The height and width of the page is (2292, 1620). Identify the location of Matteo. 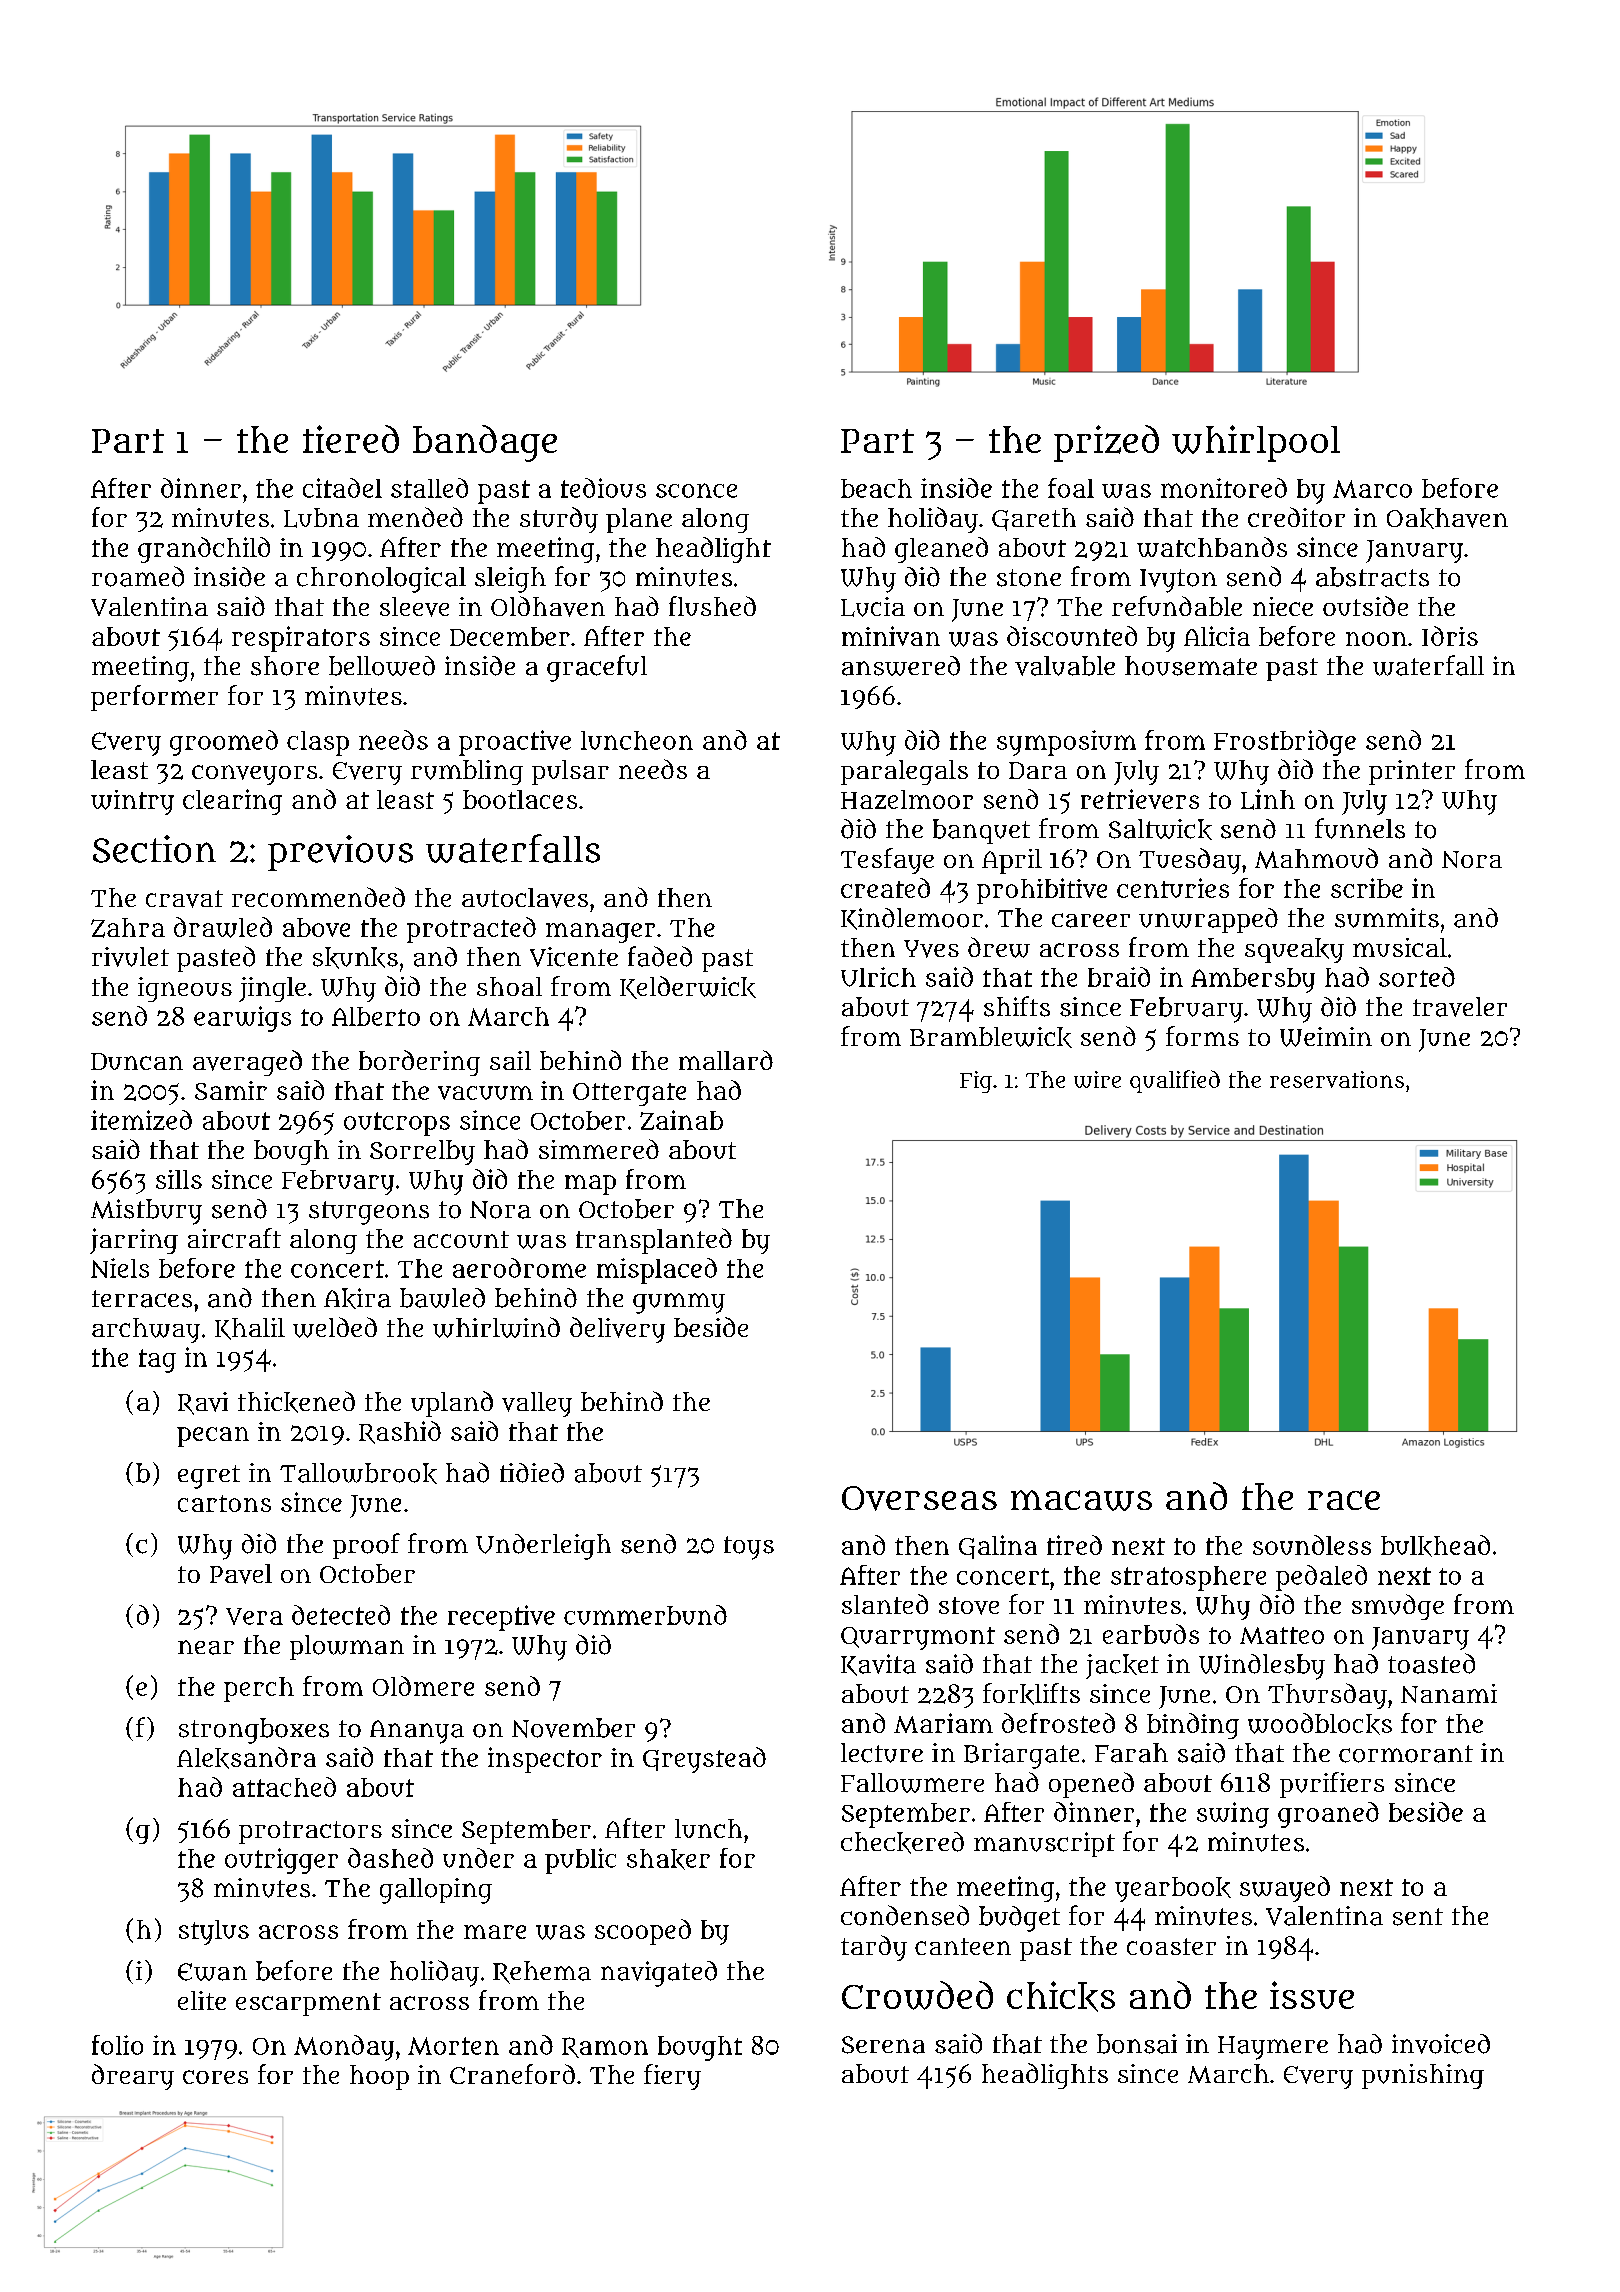
(1282, 1635).
